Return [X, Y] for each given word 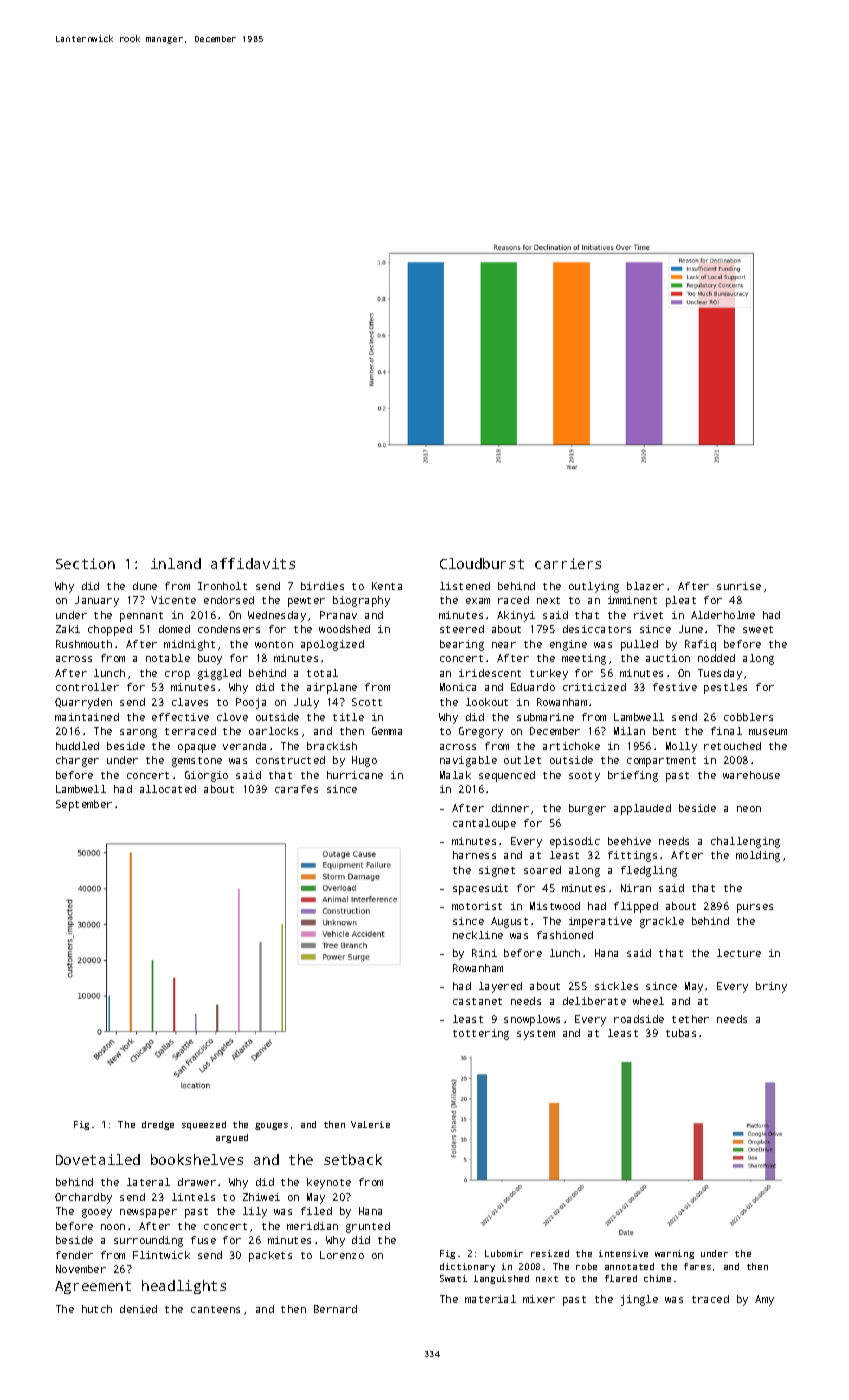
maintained [87, 717]
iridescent [490, 673]
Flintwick [161, 1255]
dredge [158, 1125]
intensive [623, 1253]
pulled [639, 645]
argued [232, 1138]
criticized [594, 687]
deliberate [594, 1001]
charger [77, 761]
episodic [575, 842]
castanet [477, 1001]
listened [465, 586]
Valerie [370, 1124]
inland [176, 563]
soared [542, 870]
